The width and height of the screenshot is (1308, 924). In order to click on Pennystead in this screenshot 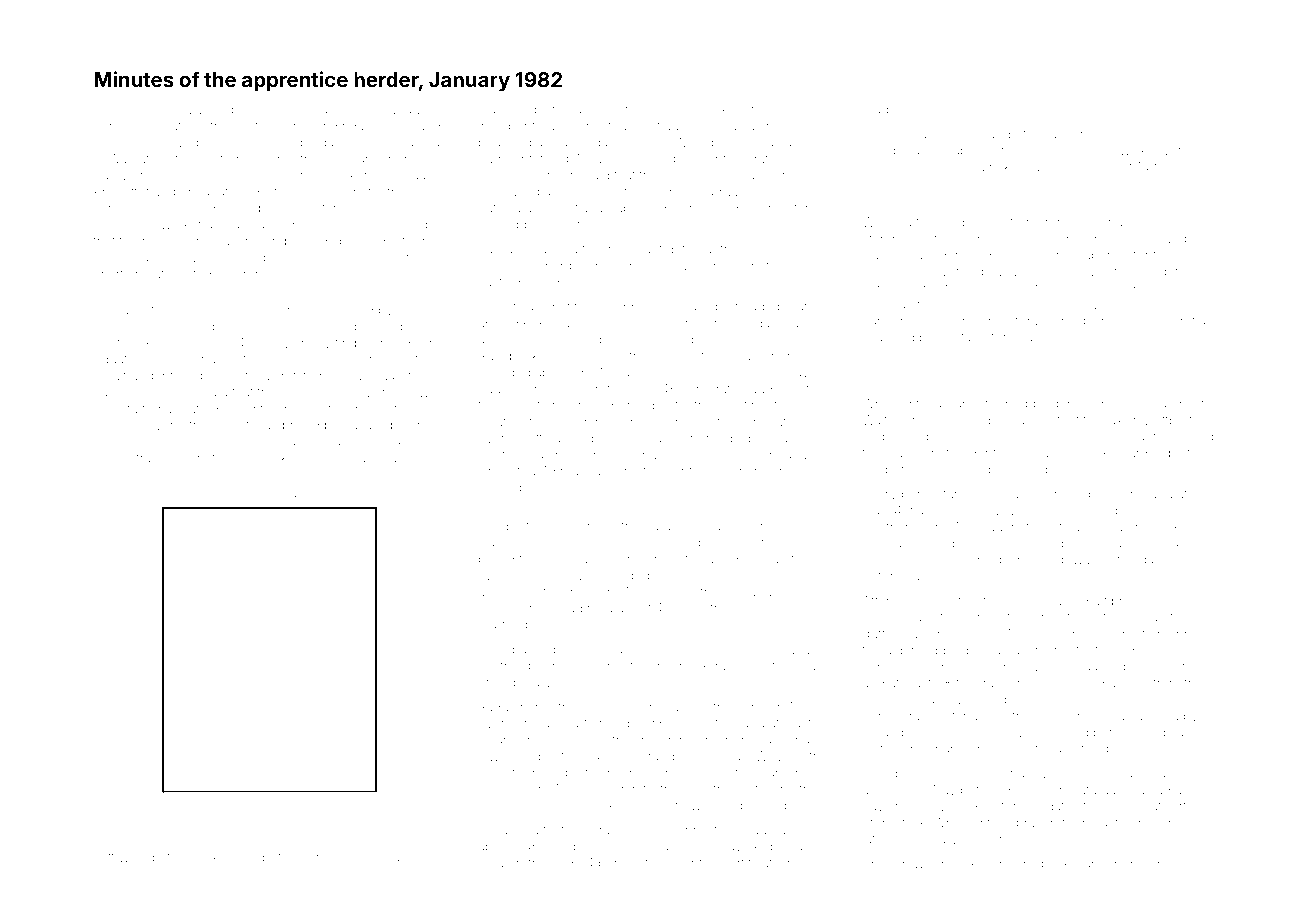, I will do `click(705, 831)`.
